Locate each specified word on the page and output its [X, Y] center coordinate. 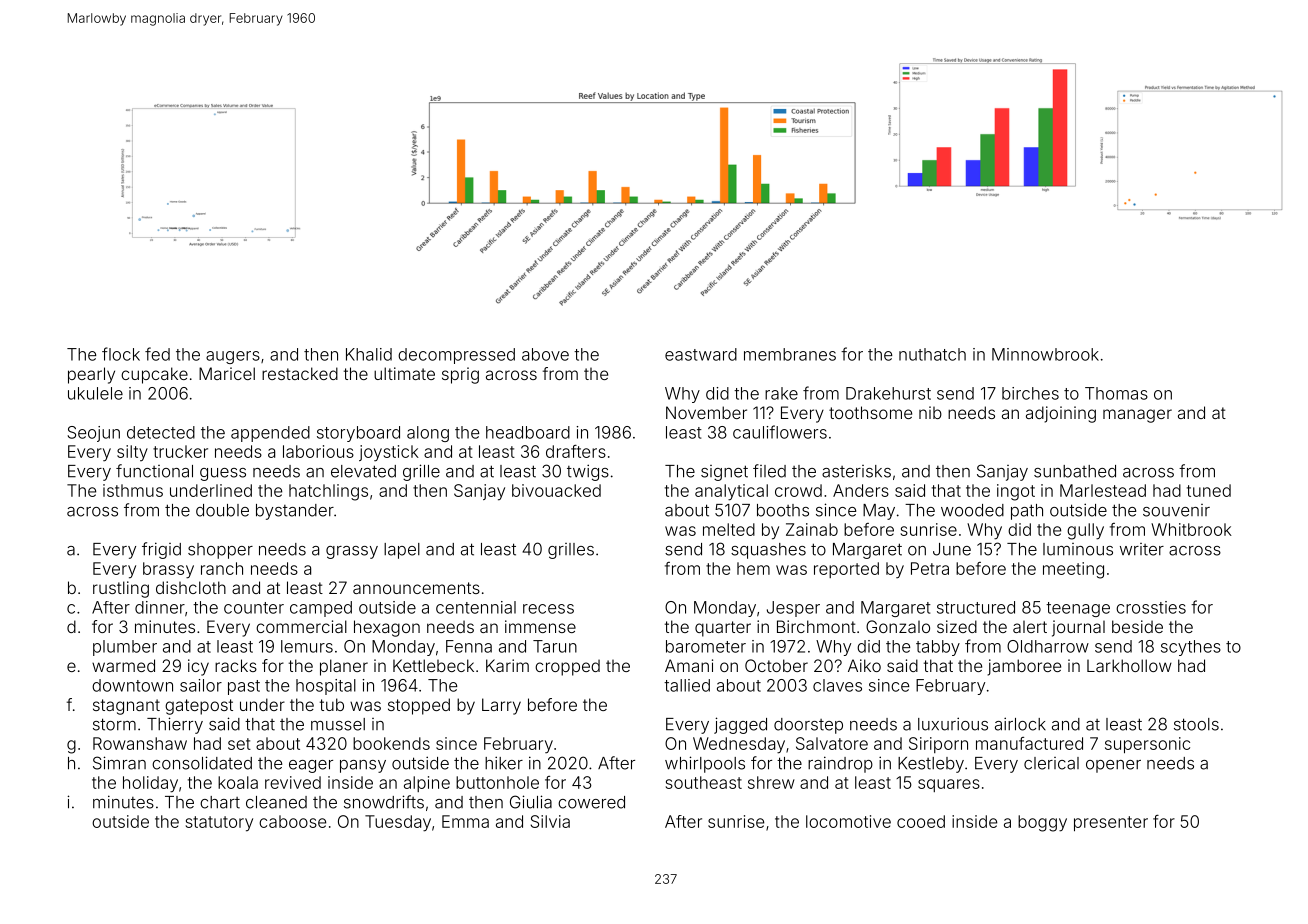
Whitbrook [1191, 529]
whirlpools [705, 764]
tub [332, 704]
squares [949, 785]
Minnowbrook [1045, 354]
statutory [219, 824]
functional [154, 471]
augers [233, 357]
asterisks [856, 471]
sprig [460, 375]
